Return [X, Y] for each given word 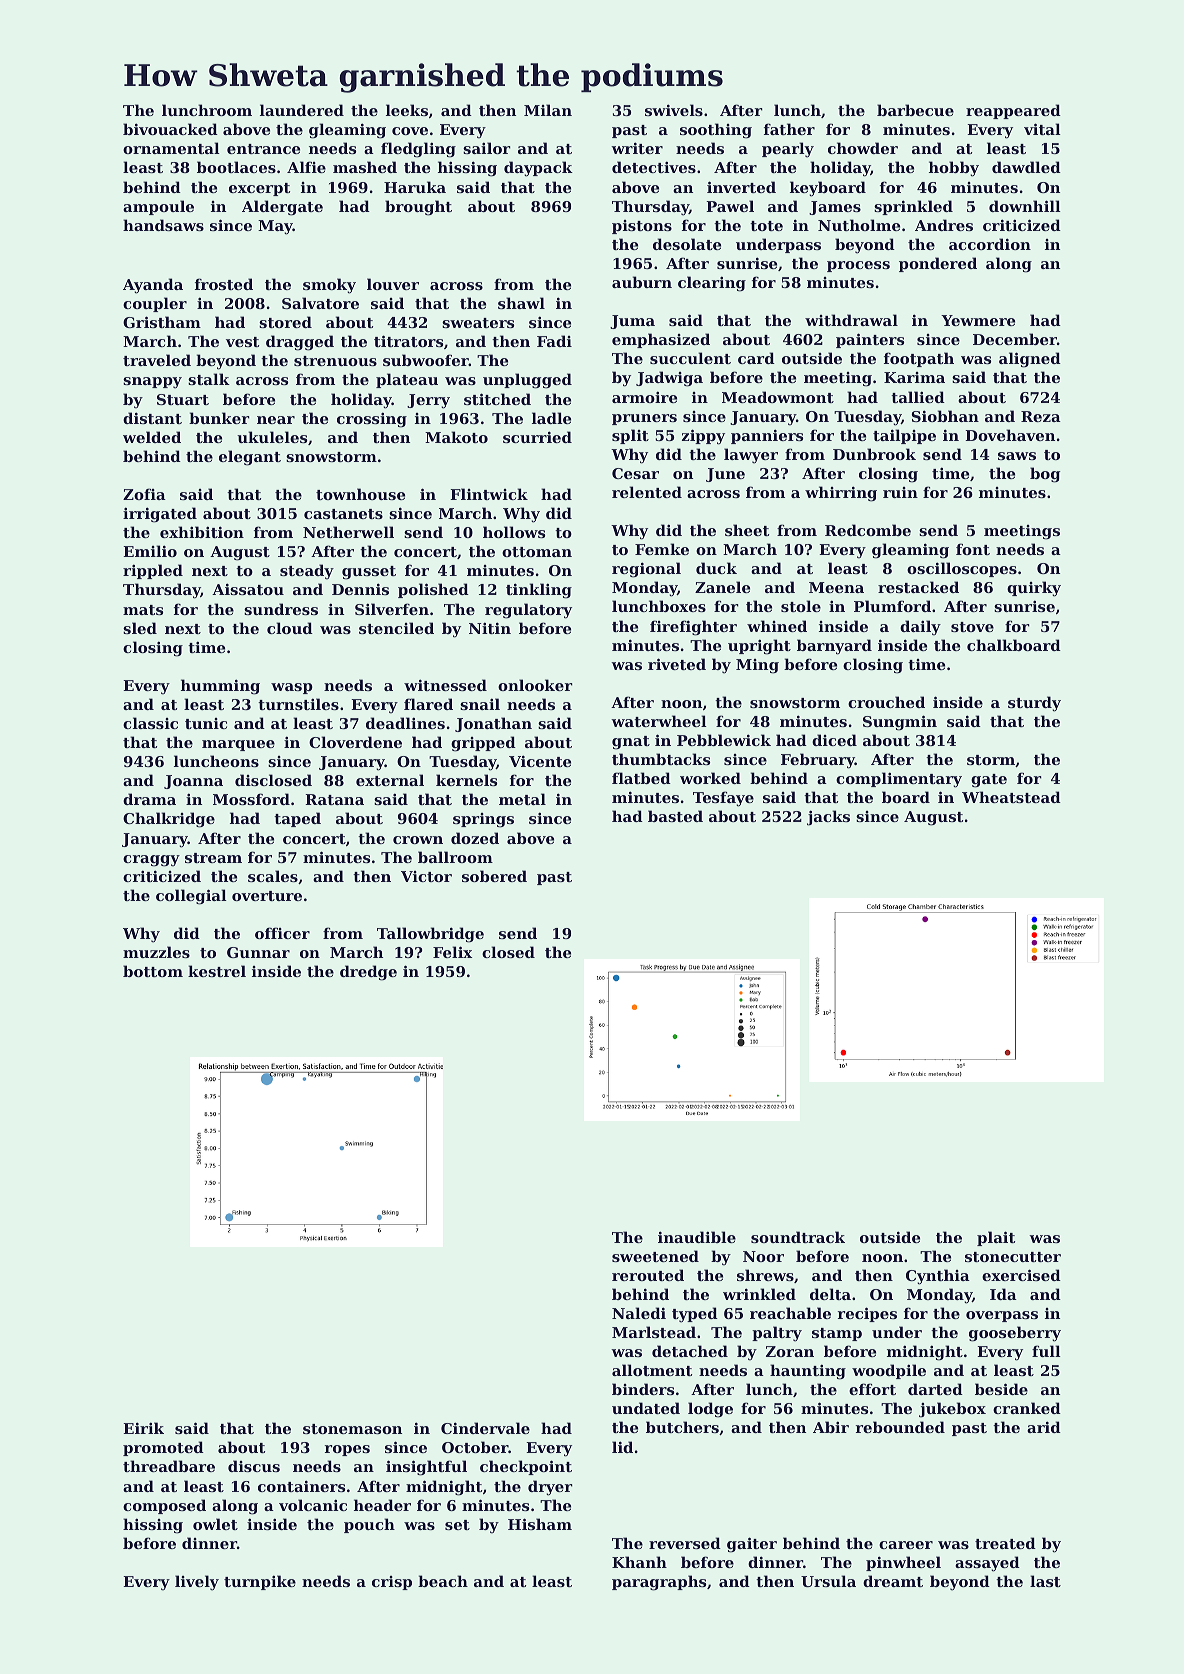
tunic [206, 723]
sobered [494, 876]
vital [1042, 129]
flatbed [641, 778]
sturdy [1034, 704]
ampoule [158, 207]
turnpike [260, 1582]
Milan [548, 110]
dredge [368, 973]
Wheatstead [1011, 797]
